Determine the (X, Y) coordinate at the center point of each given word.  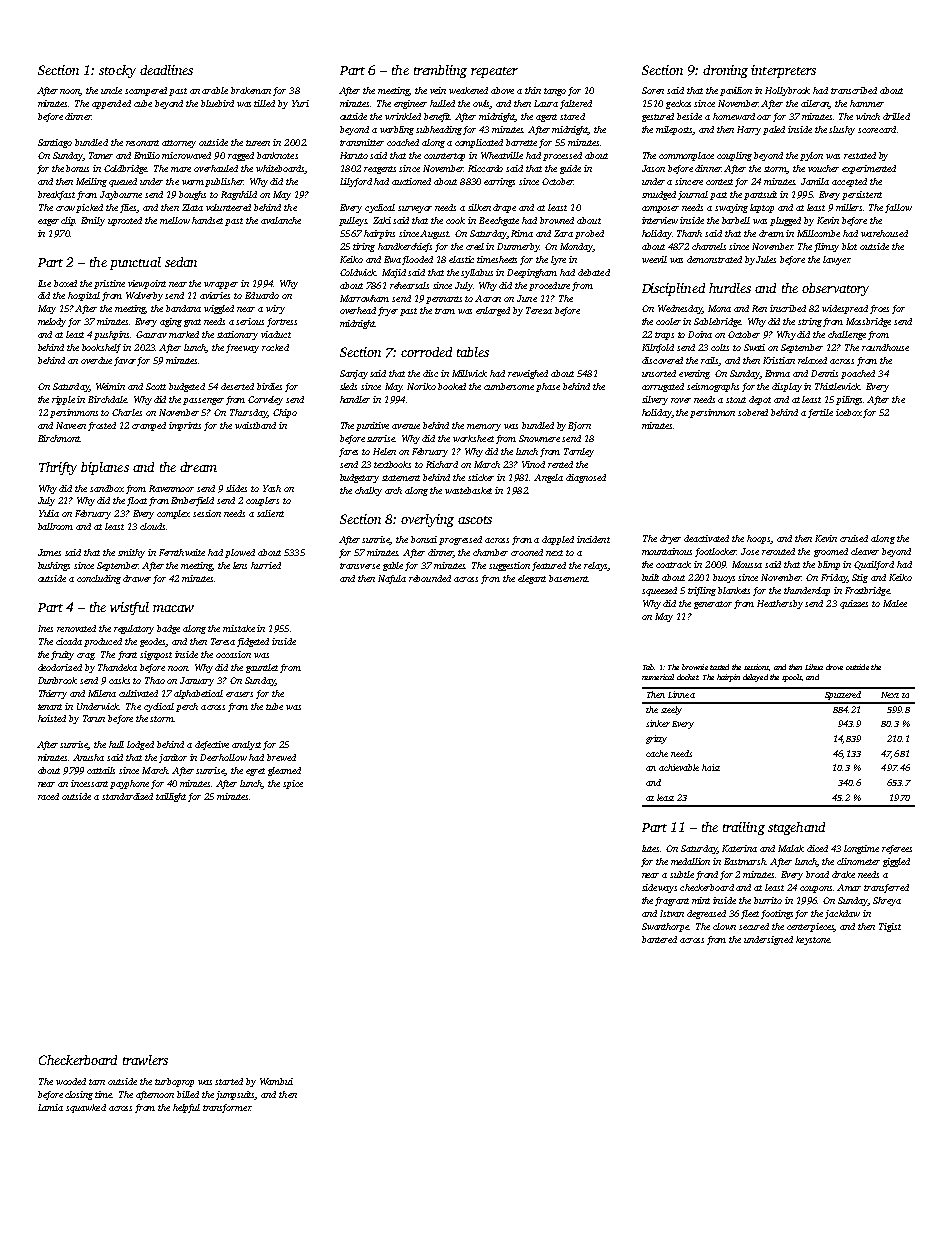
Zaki (382, 220)
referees (897, 849)
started (229, 1081)
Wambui (276, 1081)
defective (212, 745)
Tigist (890, 927)
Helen (384, 451)
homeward (734, 116)
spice (293, 784)
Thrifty (58, 468)
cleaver (865, 551)
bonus (77, 168)
